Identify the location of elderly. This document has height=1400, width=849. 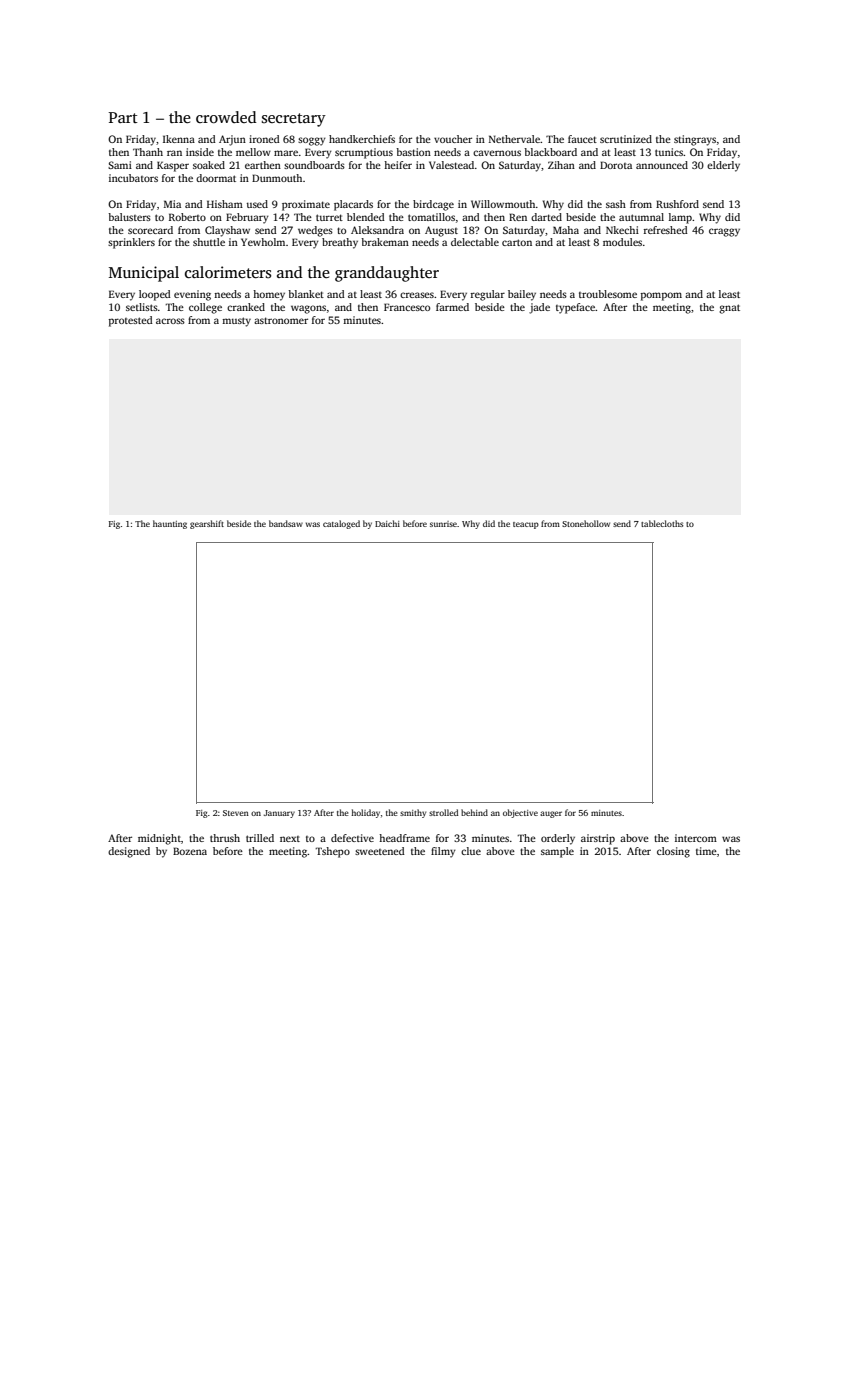
(723, 166).
